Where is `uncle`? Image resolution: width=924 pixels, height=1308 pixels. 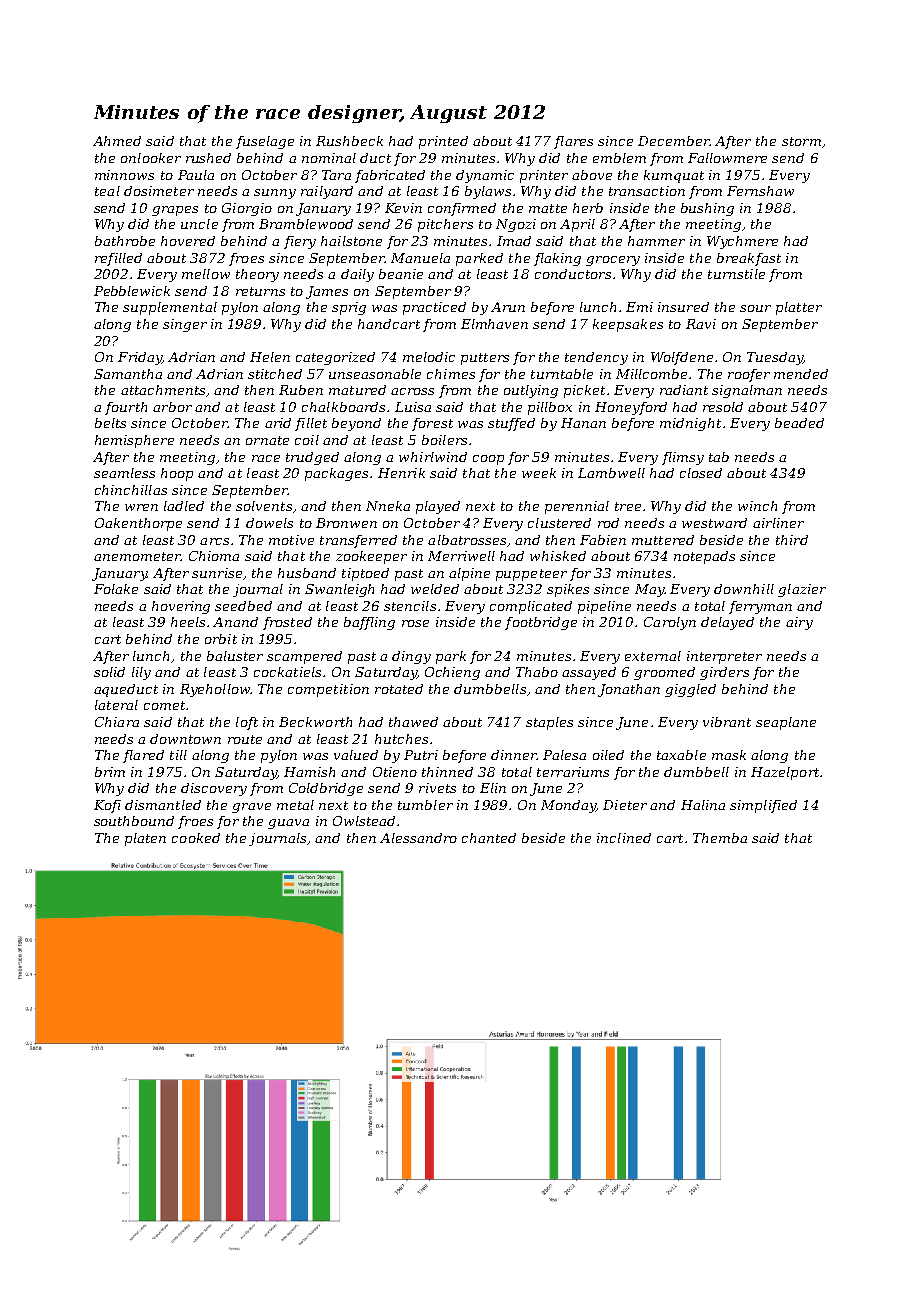 uncle is located at coordinates (199, 224).
